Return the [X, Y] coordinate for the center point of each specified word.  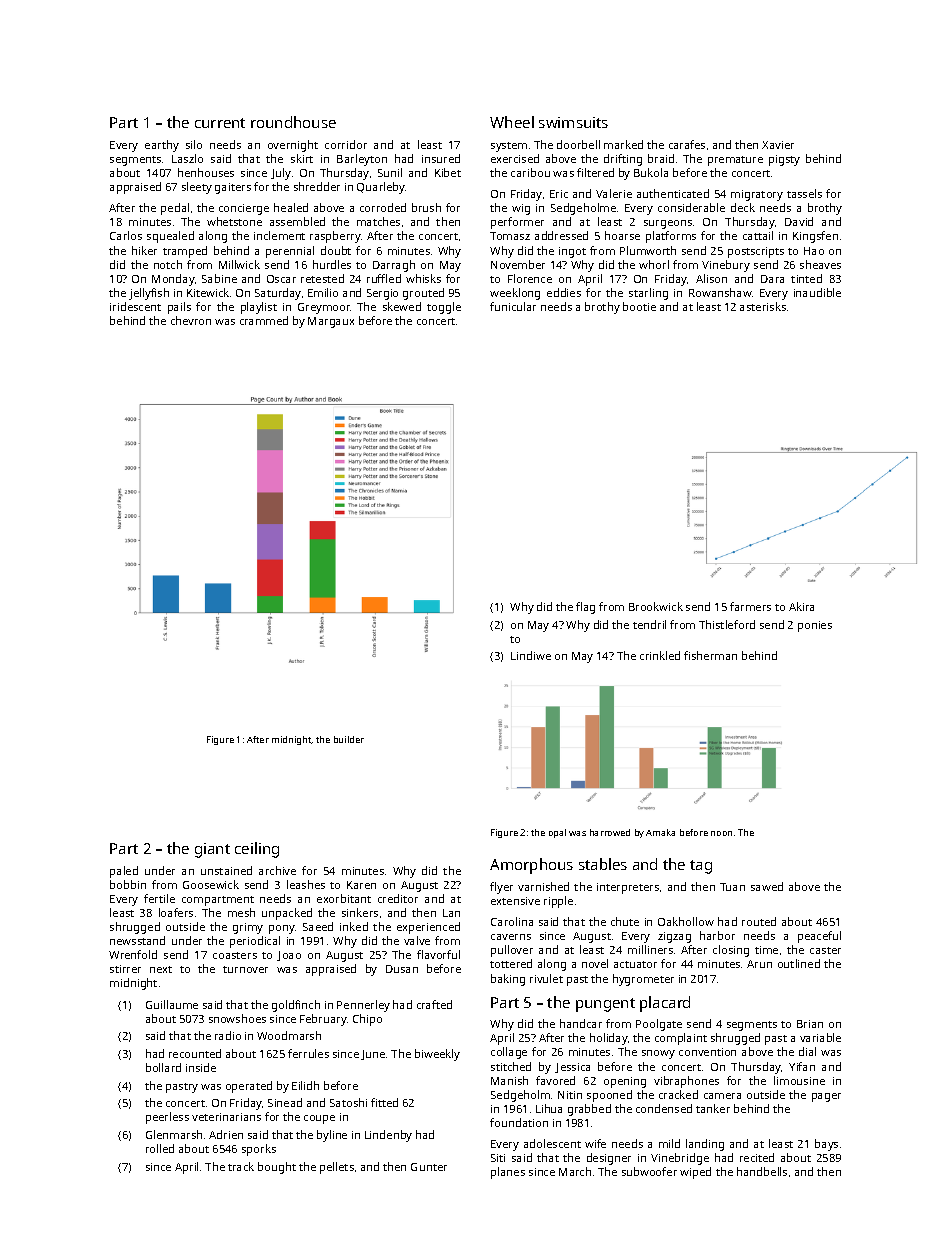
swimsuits [573, 122]
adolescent [552, 1143]
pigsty [784, 160]
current [220, 123]
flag [585, 608]
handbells [762, 1171]
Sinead [285, 1102]
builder [349, 739]
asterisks [763, 306]
